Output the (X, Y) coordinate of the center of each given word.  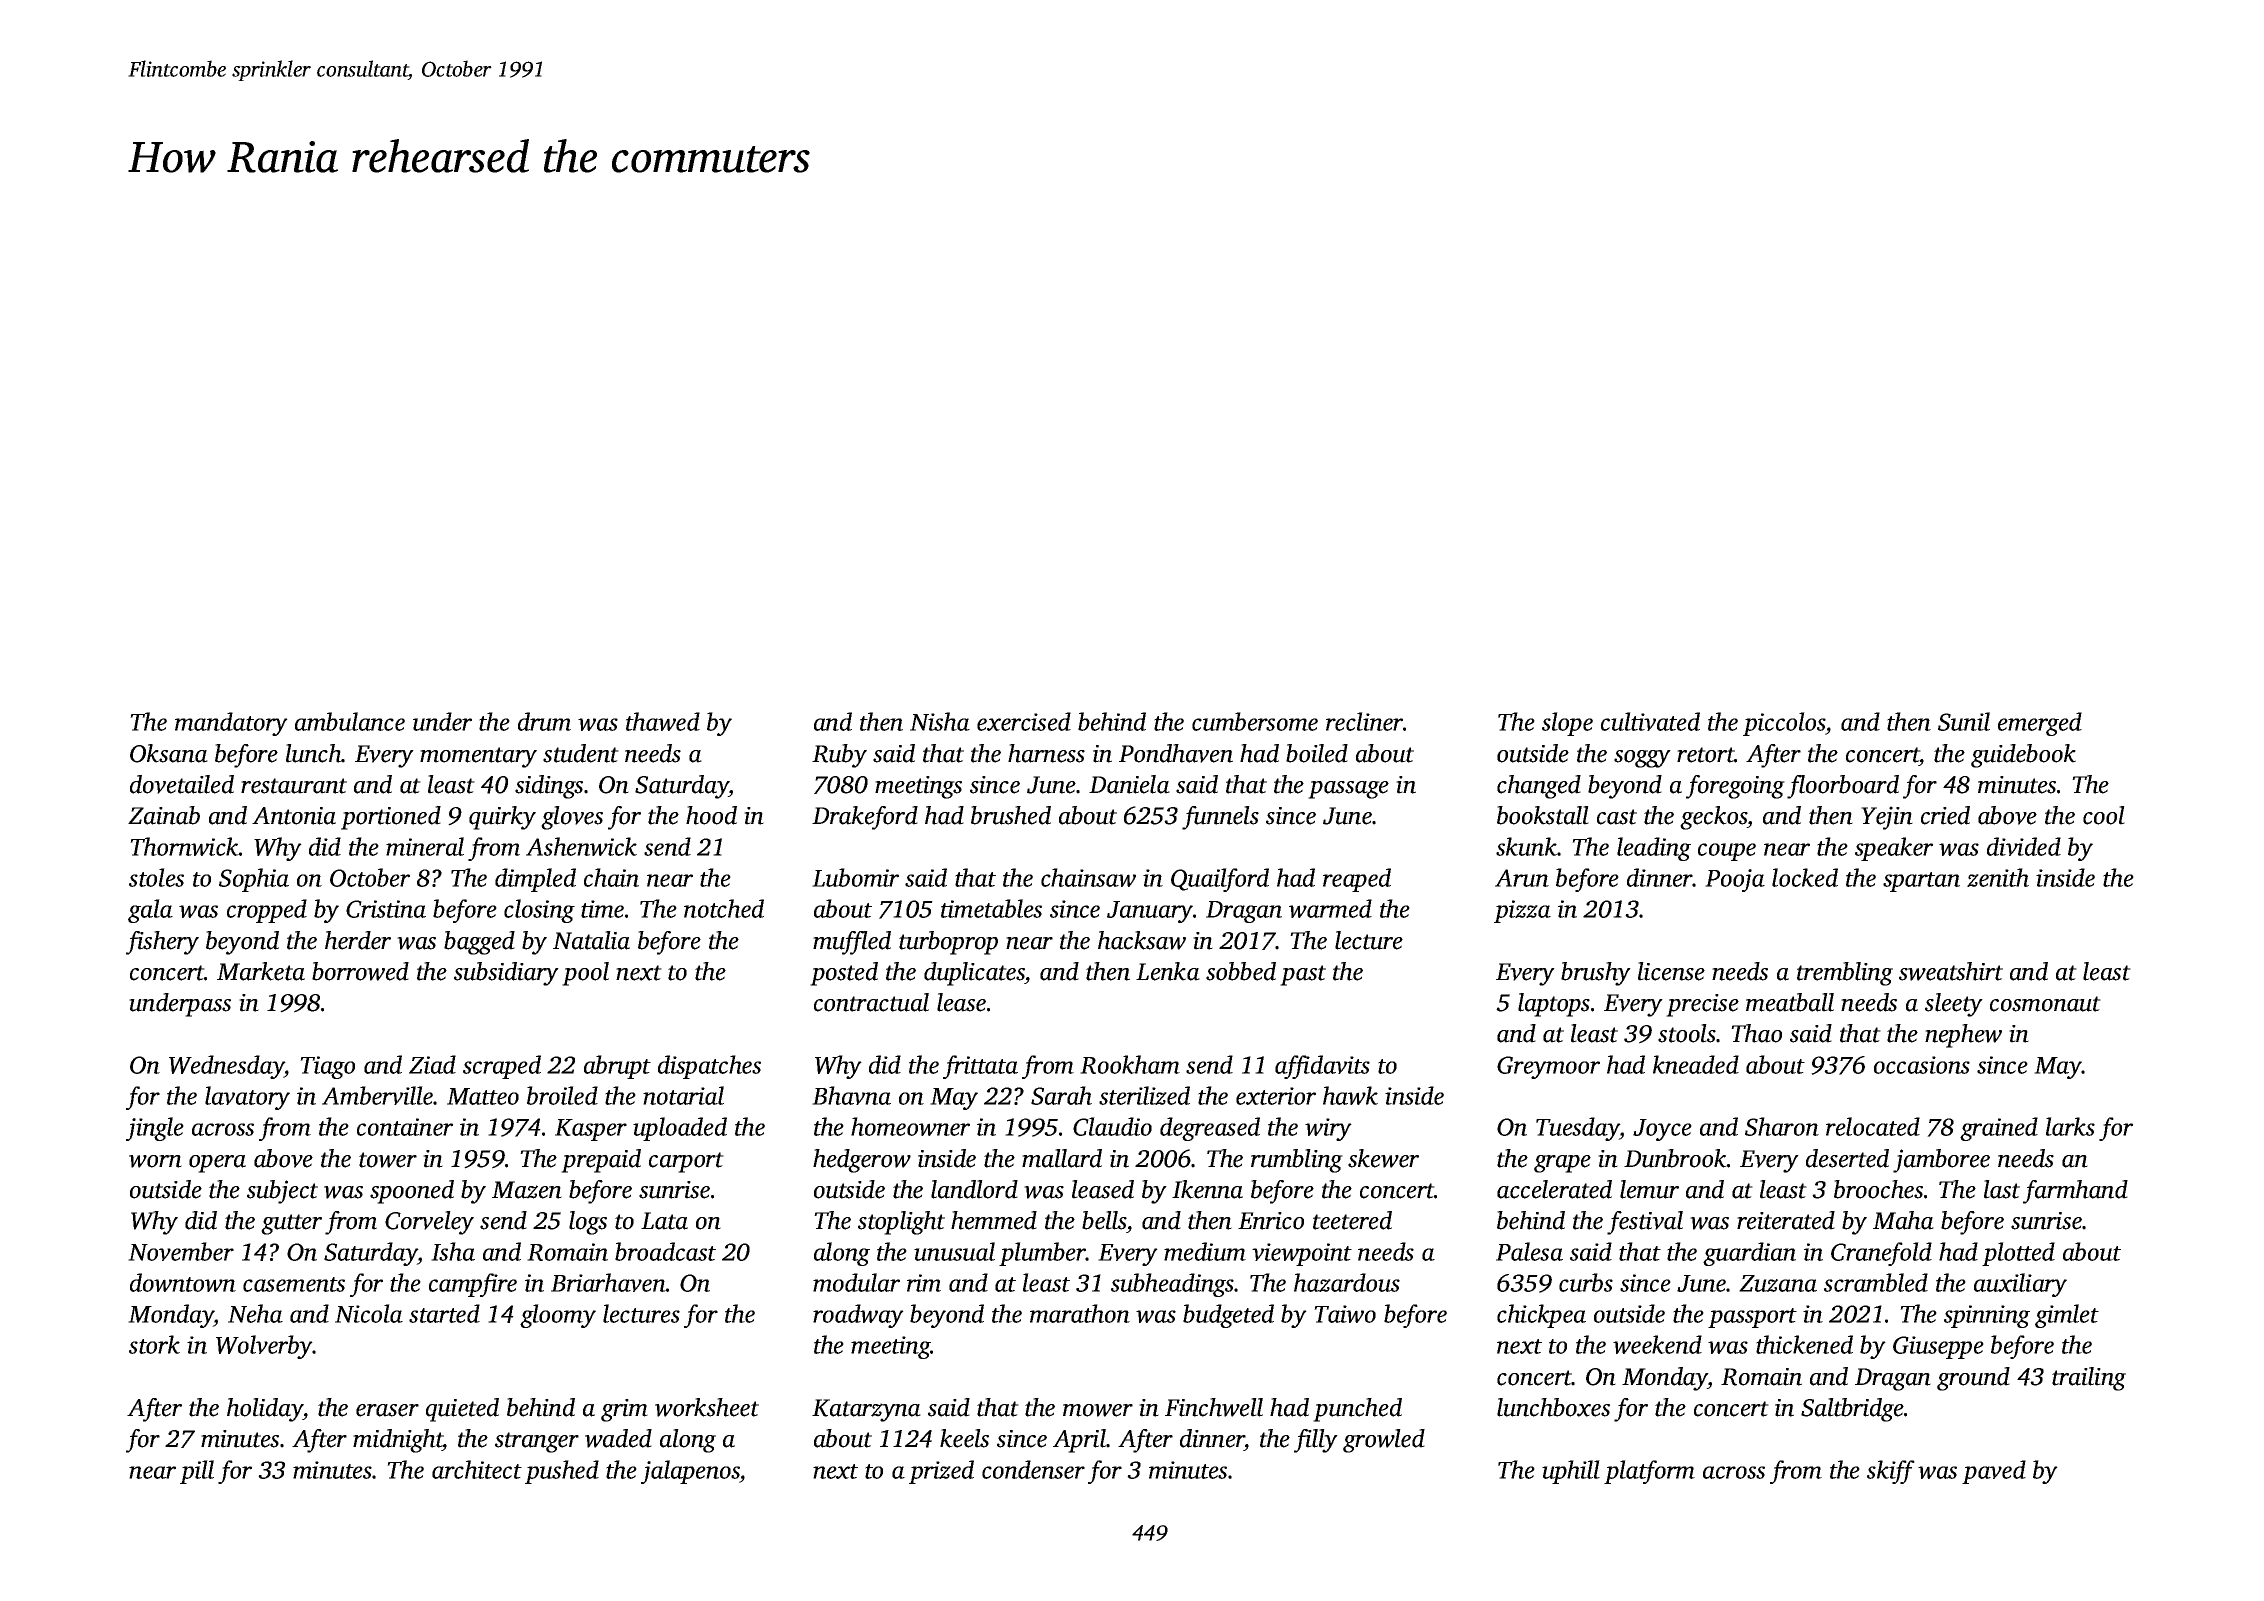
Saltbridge (1852, 1410)
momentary (478, 757)
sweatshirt (1951, 971)
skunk (1526, 846)
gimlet (2067, 1316)
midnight (398, 1441)
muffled (852, 943)
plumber (1042, 1254)
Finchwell (1214, 1407)
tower (388, 1160)
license (1671, 971)
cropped (267, 911)
